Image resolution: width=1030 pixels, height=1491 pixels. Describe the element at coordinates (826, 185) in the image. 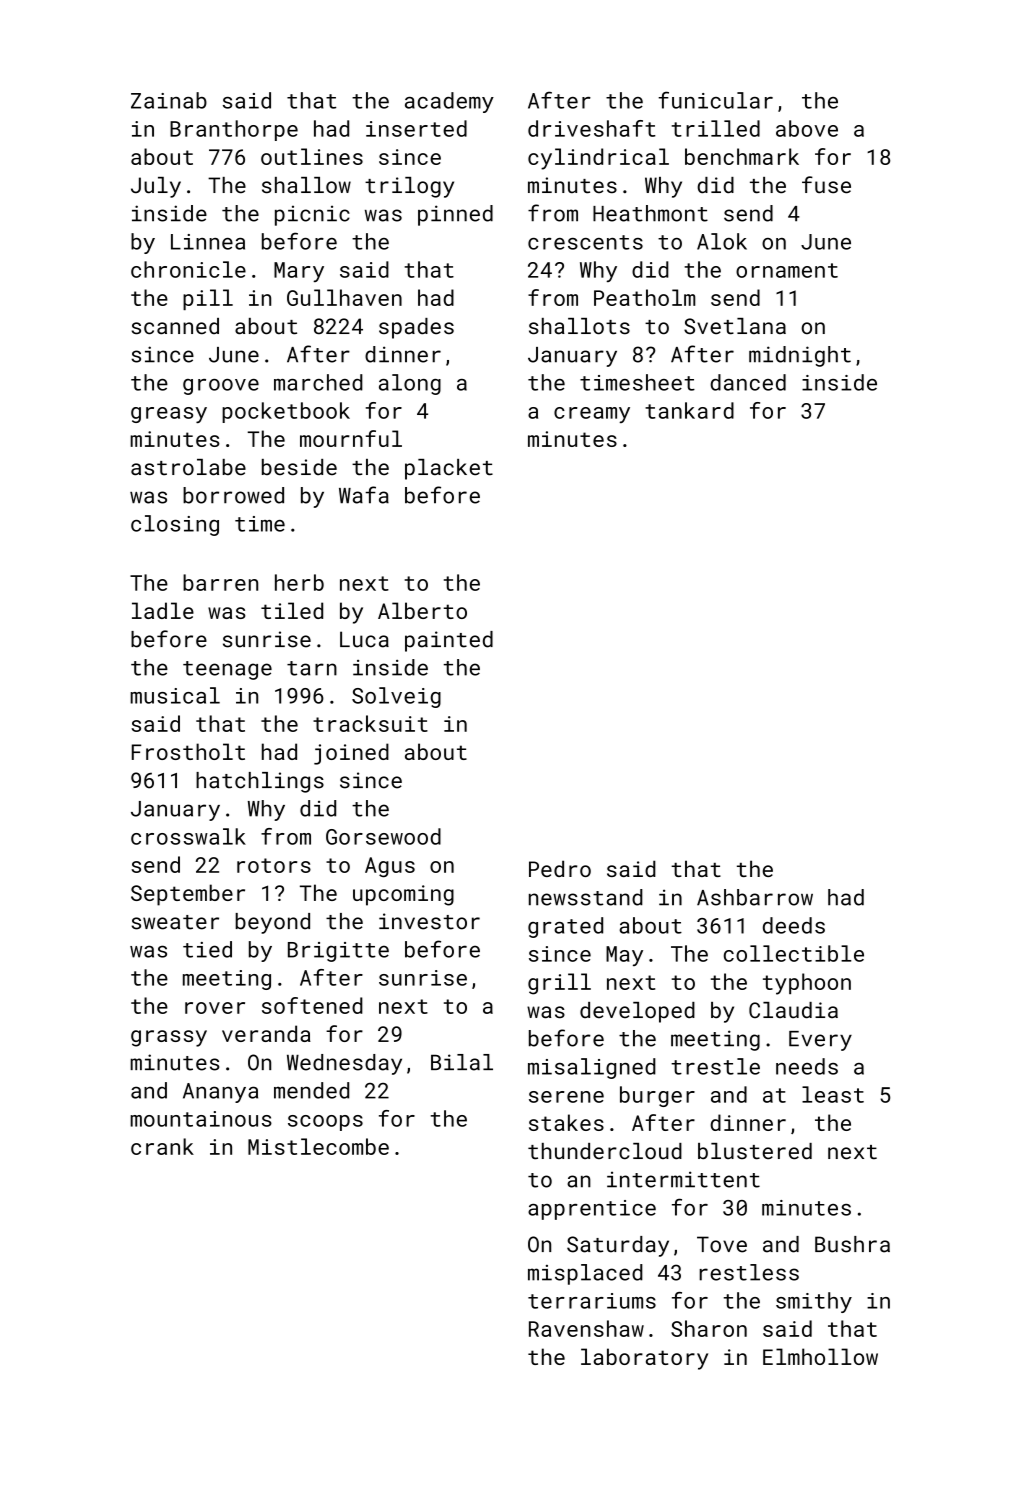

I see `fuse` at that location.
